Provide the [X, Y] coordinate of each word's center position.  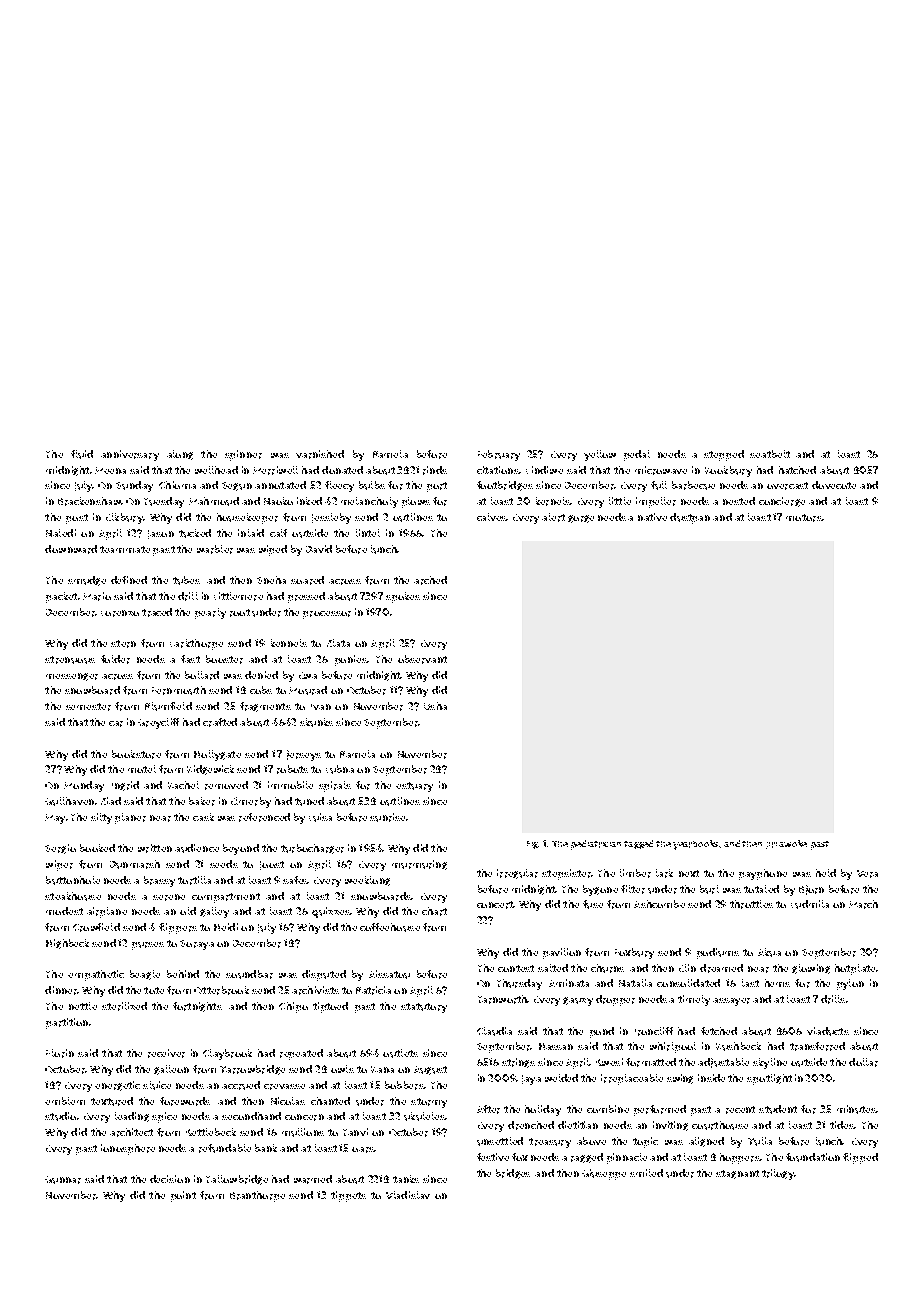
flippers [178, 928]
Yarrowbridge [252, 1070]
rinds [435, 470]
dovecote [834, 485]
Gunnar [63, 1180]
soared [307, 580]
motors [804, 518]
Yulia [760, 1141]
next [689, 873]
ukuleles [424, 1116]
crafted [220, 722]
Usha [435, 706]
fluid [82, 454]
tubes [186, 580]
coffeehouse [390, 927]
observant [422, 659]
